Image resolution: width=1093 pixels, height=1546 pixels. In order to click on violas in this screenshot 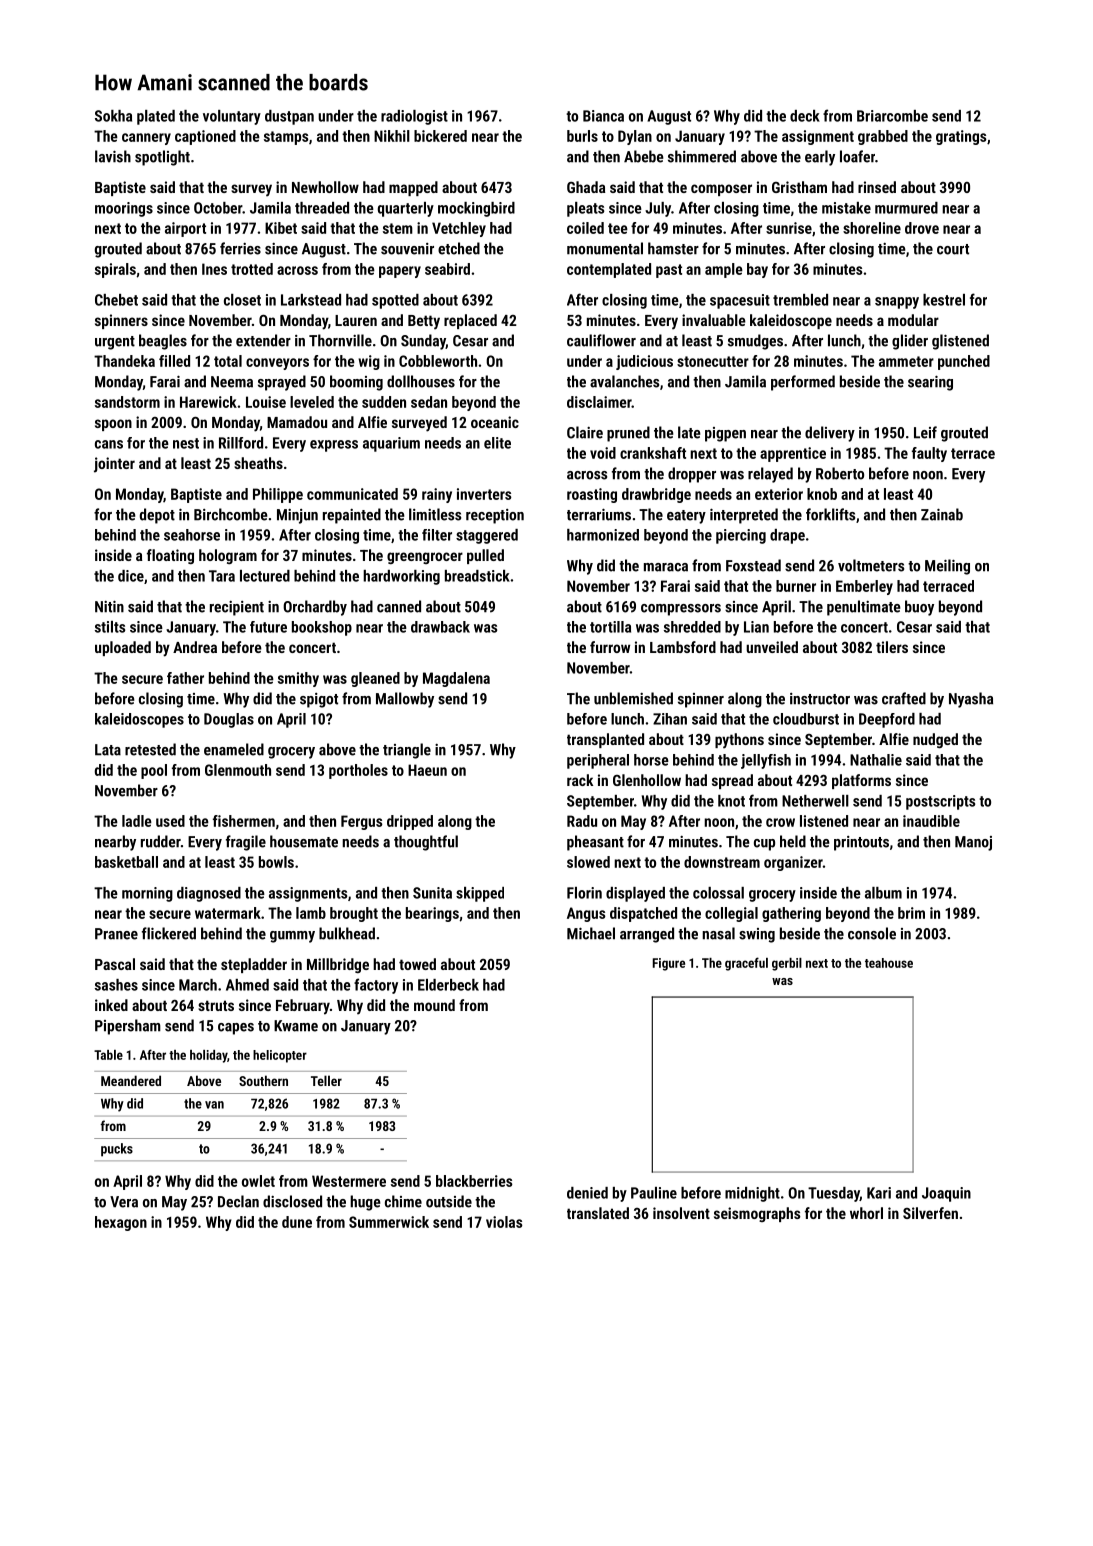, I will do `click(504, 1222)`.
